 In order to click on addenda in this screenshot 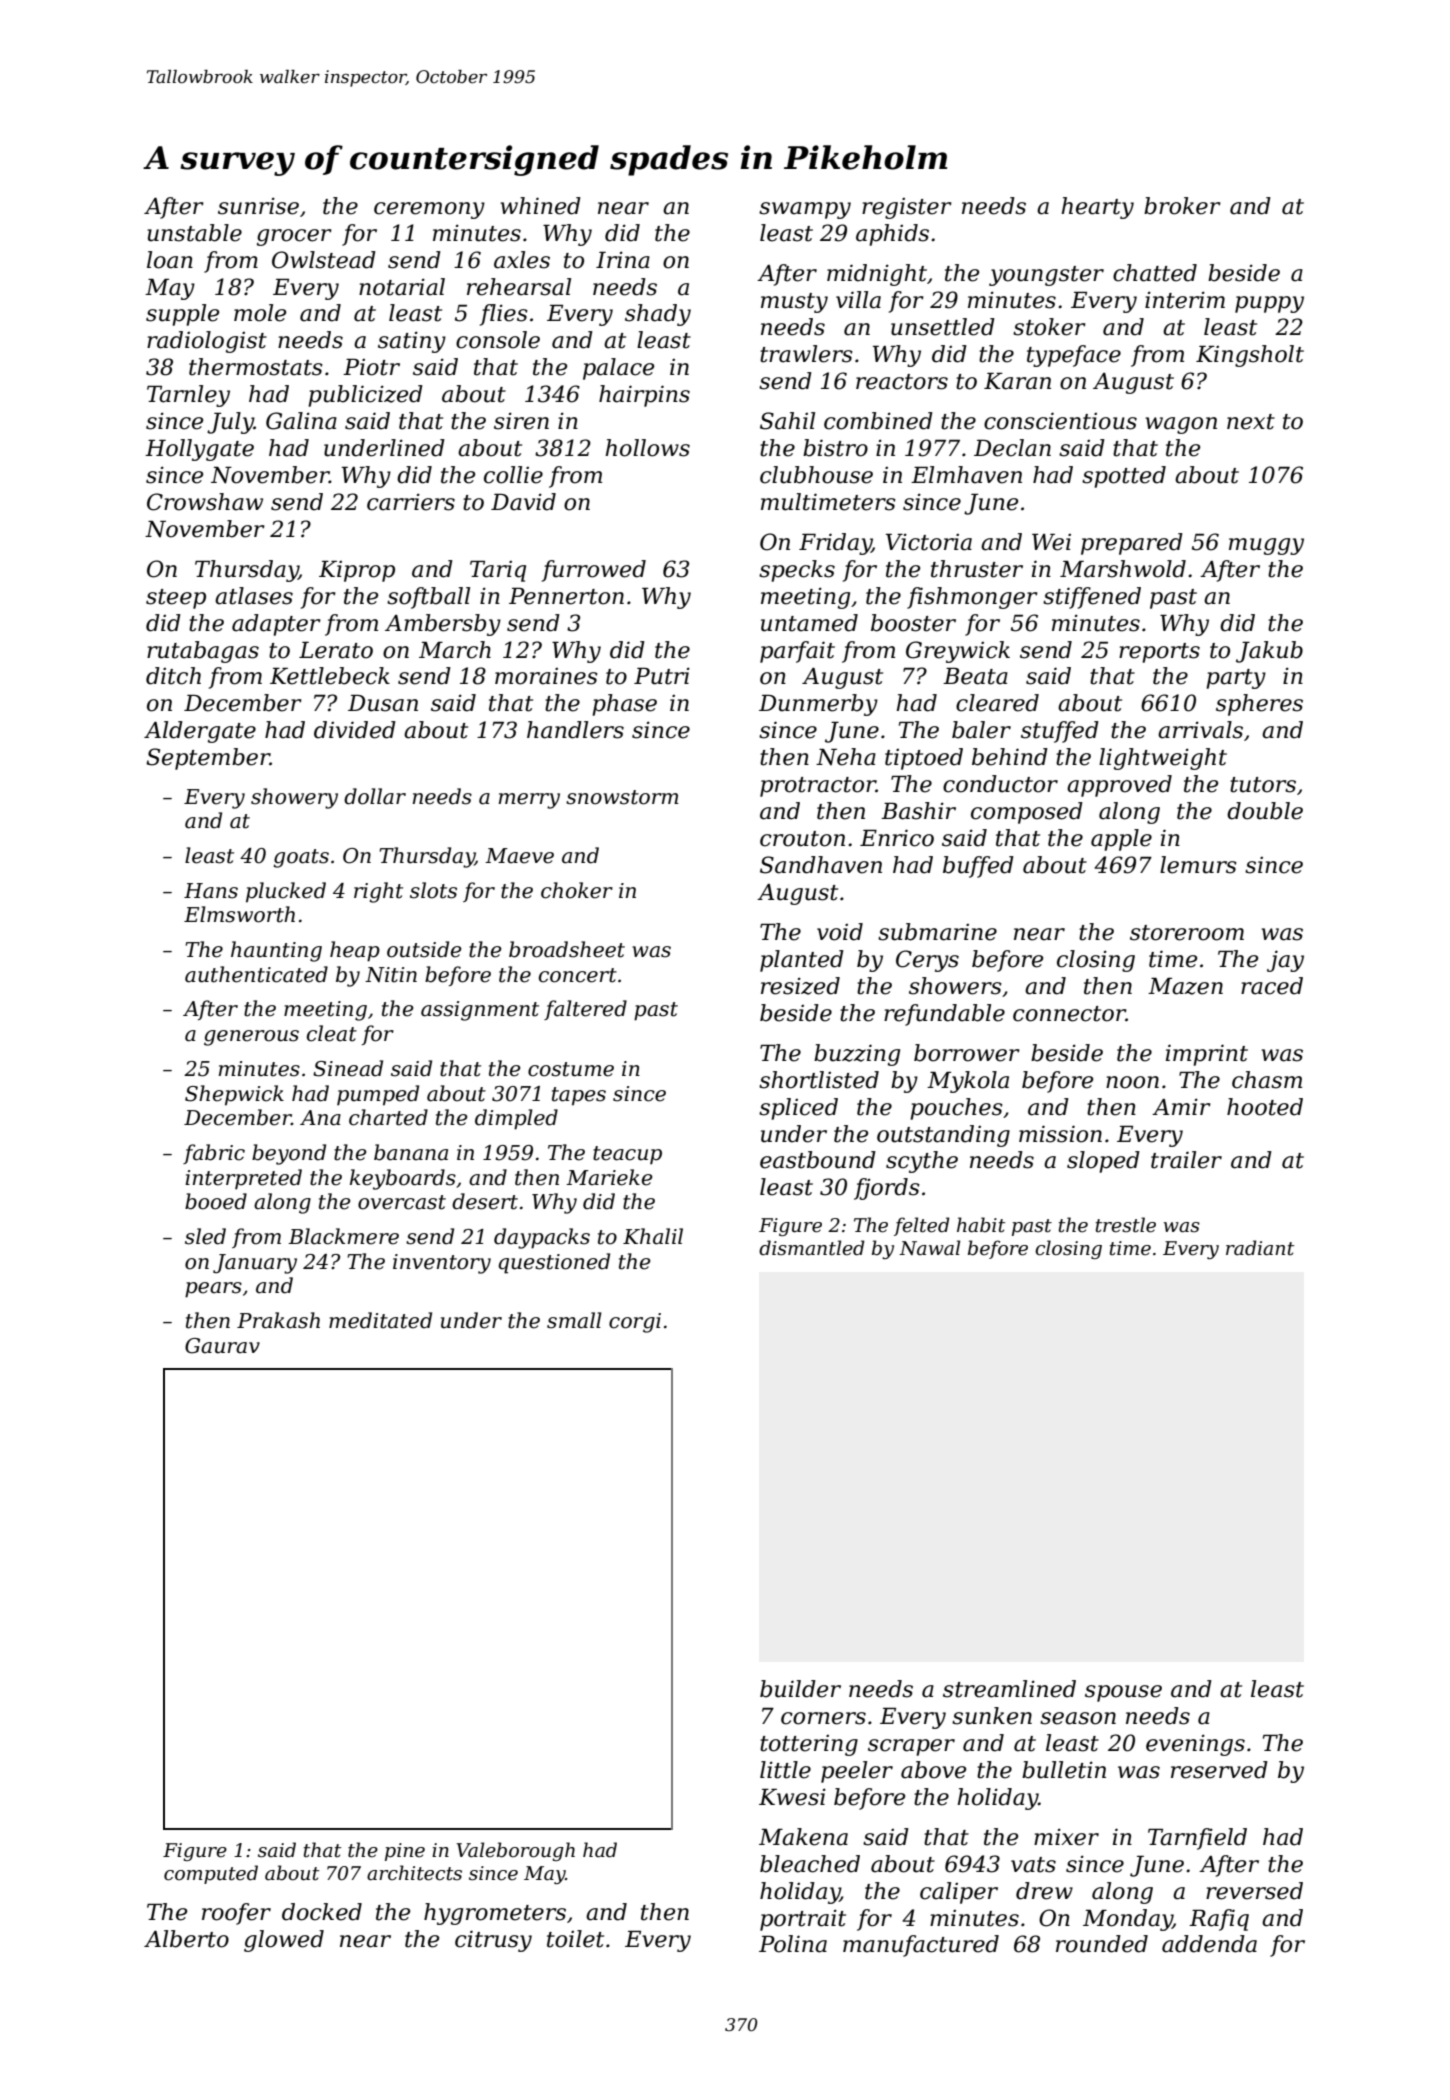, I will do `click(1209, 1944)`.
